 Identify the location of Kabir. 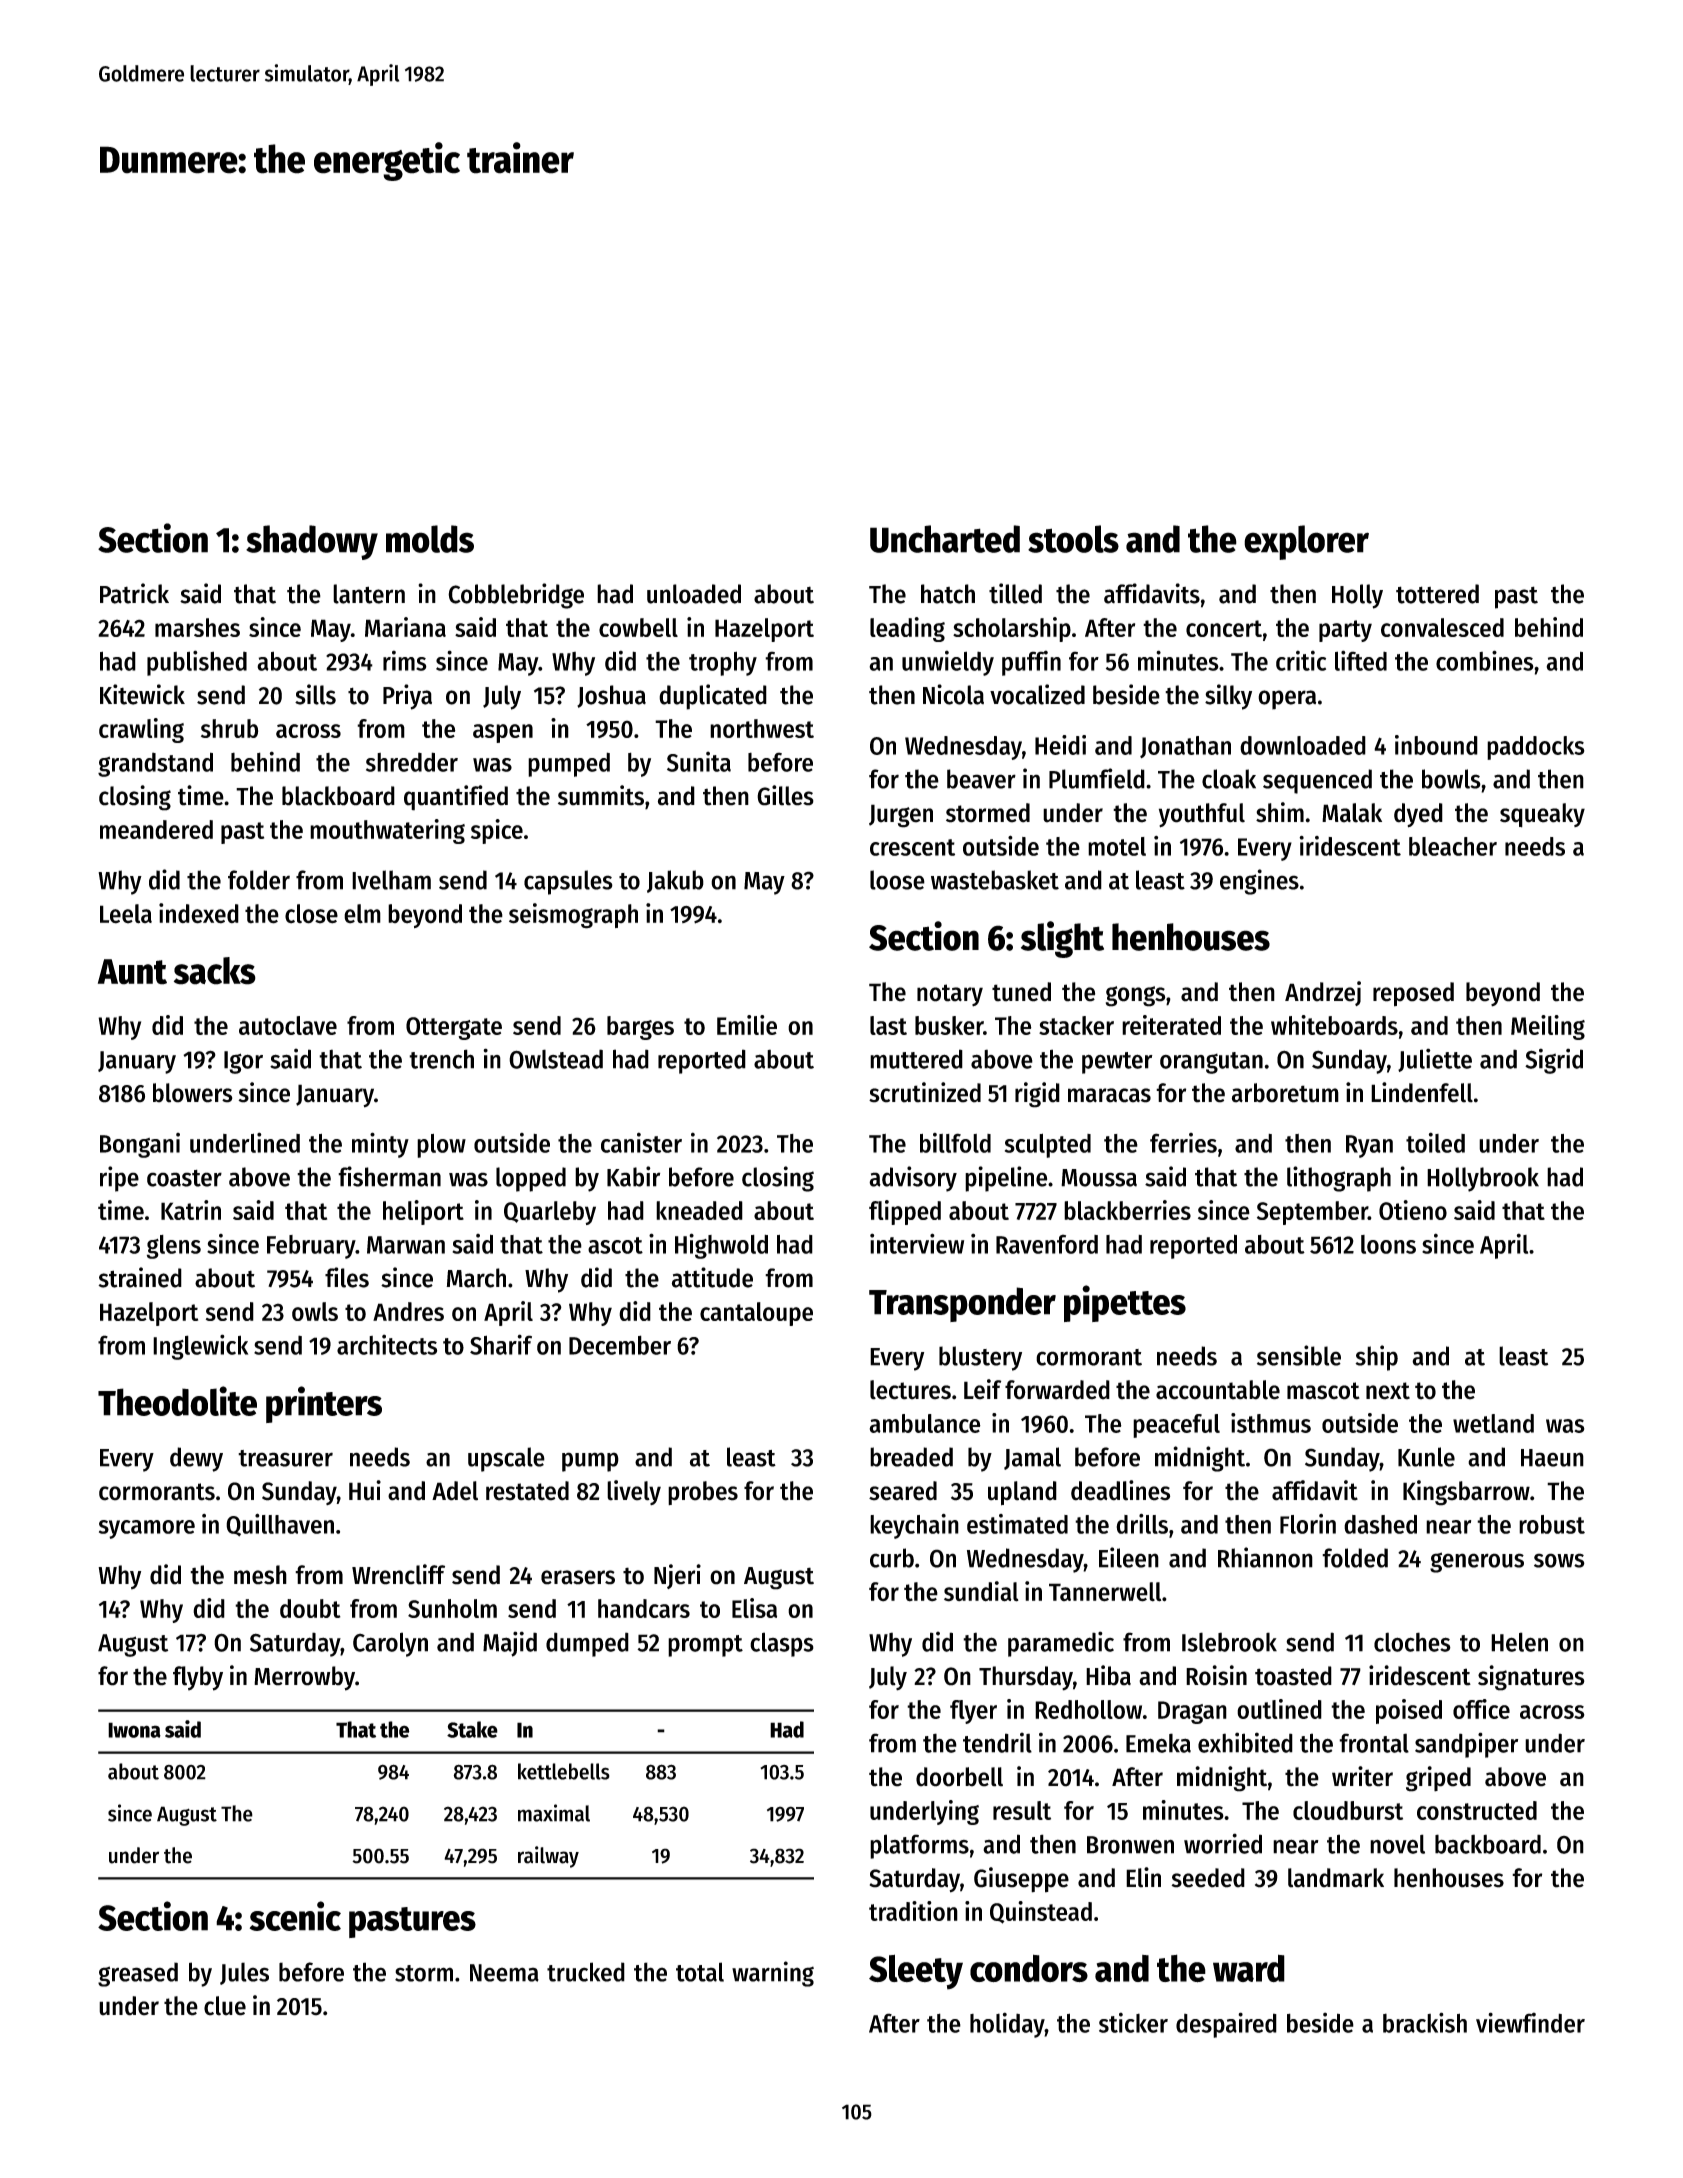
(633, 1176).
